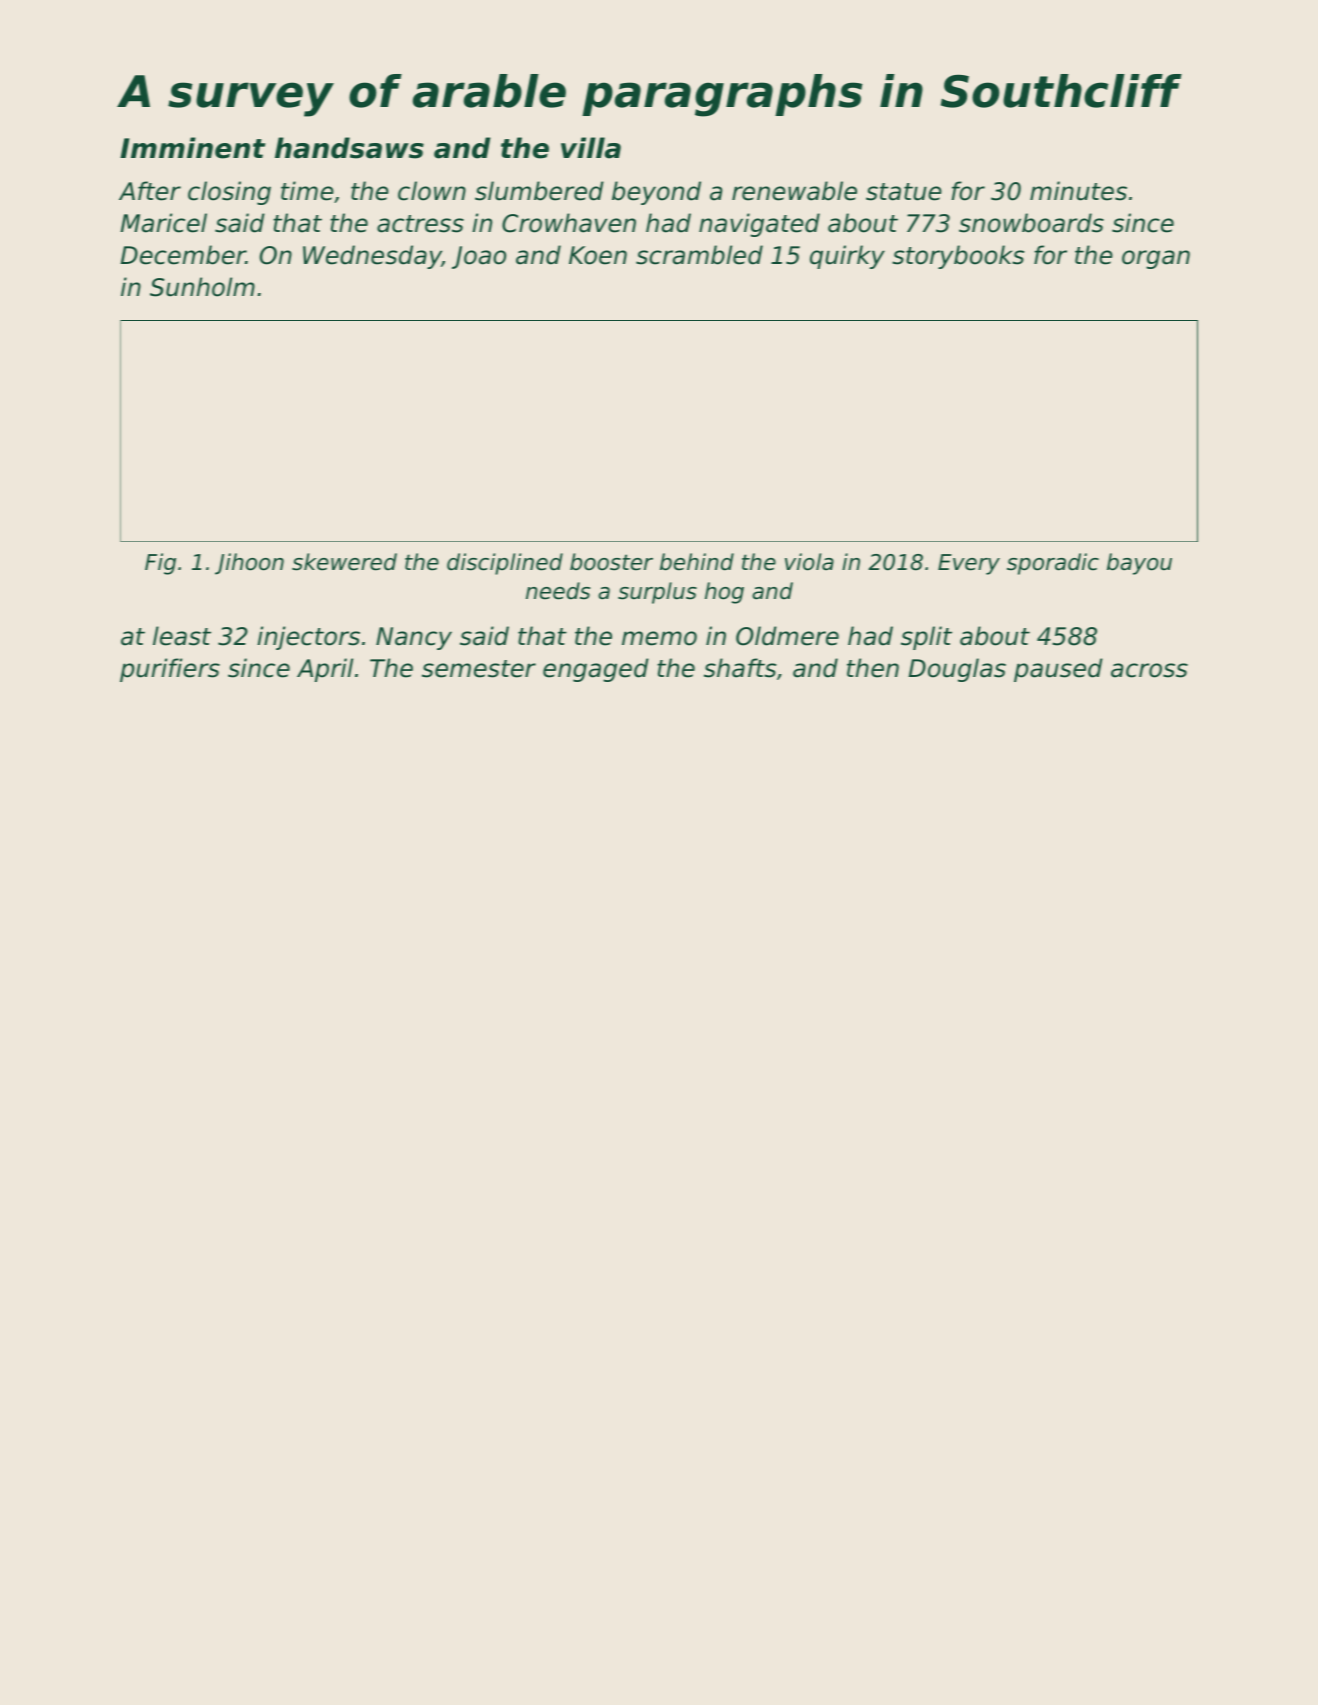  I want to click on storybooks, so click(958, 257).
